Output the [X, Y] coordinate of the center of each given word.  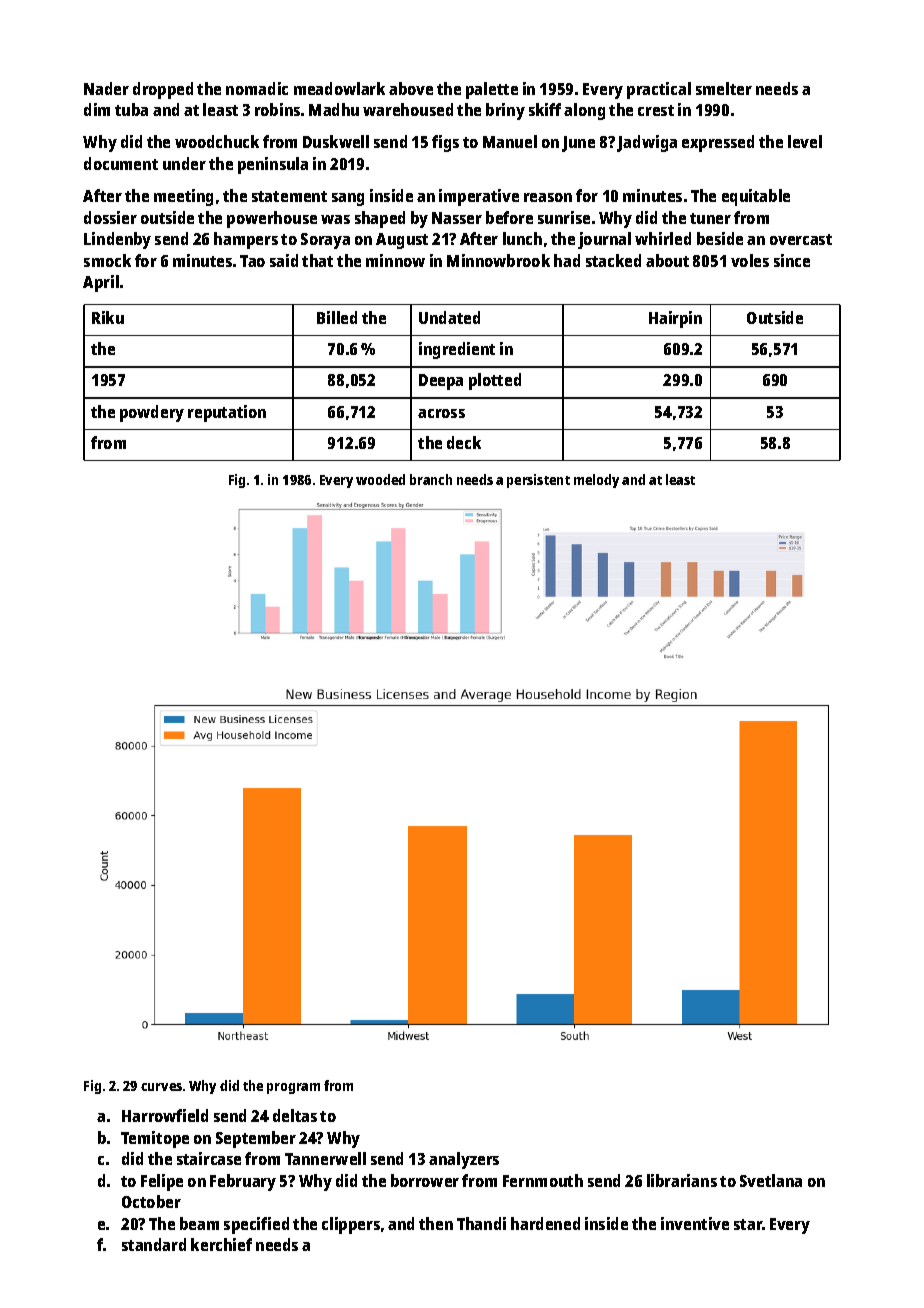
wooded [380, 479]
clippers [351, 1225]
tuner [710, 218]
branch [431, 479]
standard [154, 1244]
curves [161, 1087]
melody [596, 481]
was [335, 219]
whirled [663, 238]
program [293, 1088]
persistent [538, 481]
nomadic [257, 88]
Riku [108, 317]
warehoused [408, 109]
